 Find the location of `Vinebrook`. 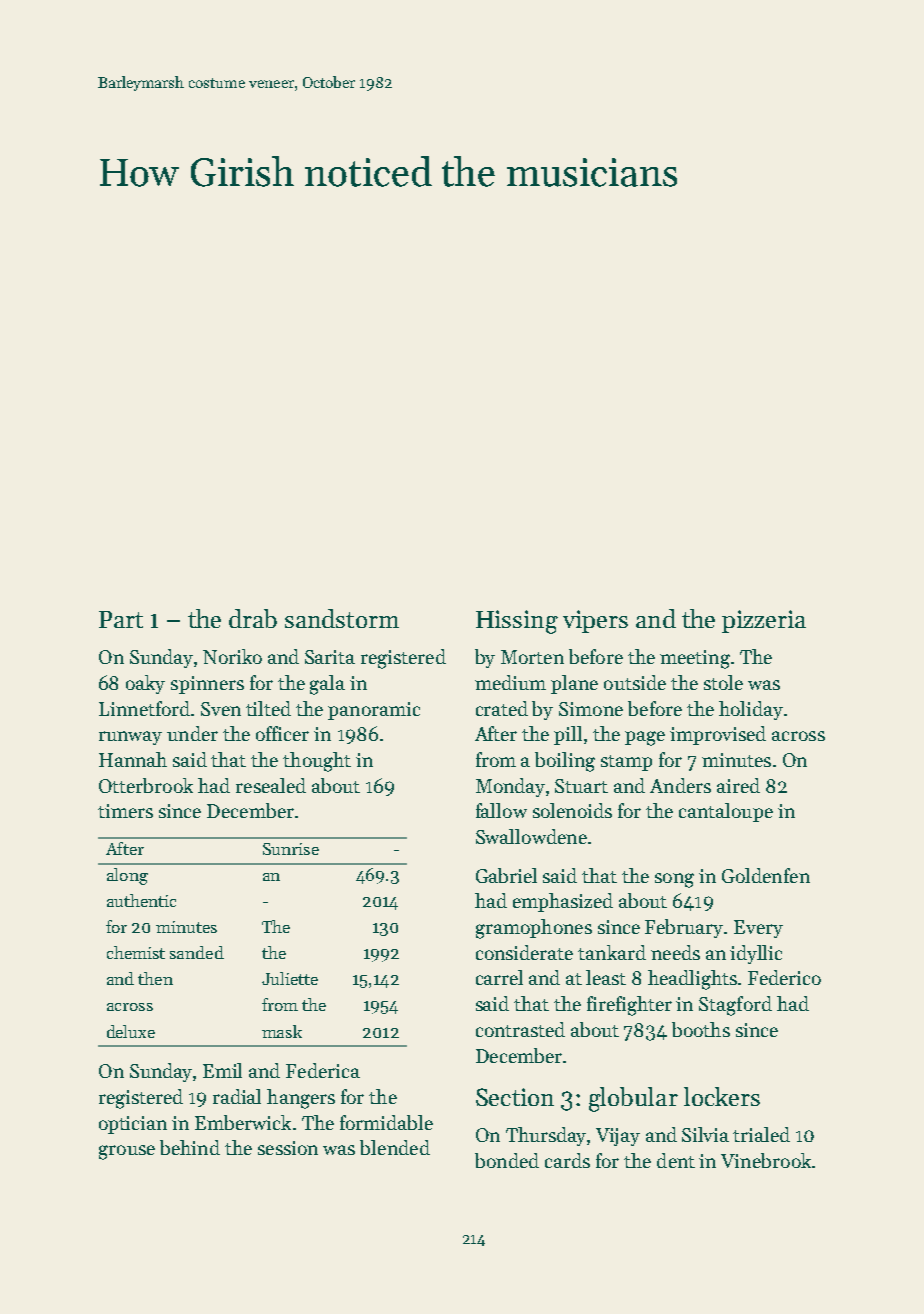

Vinebrook is located at coordinates (766, 1160).
